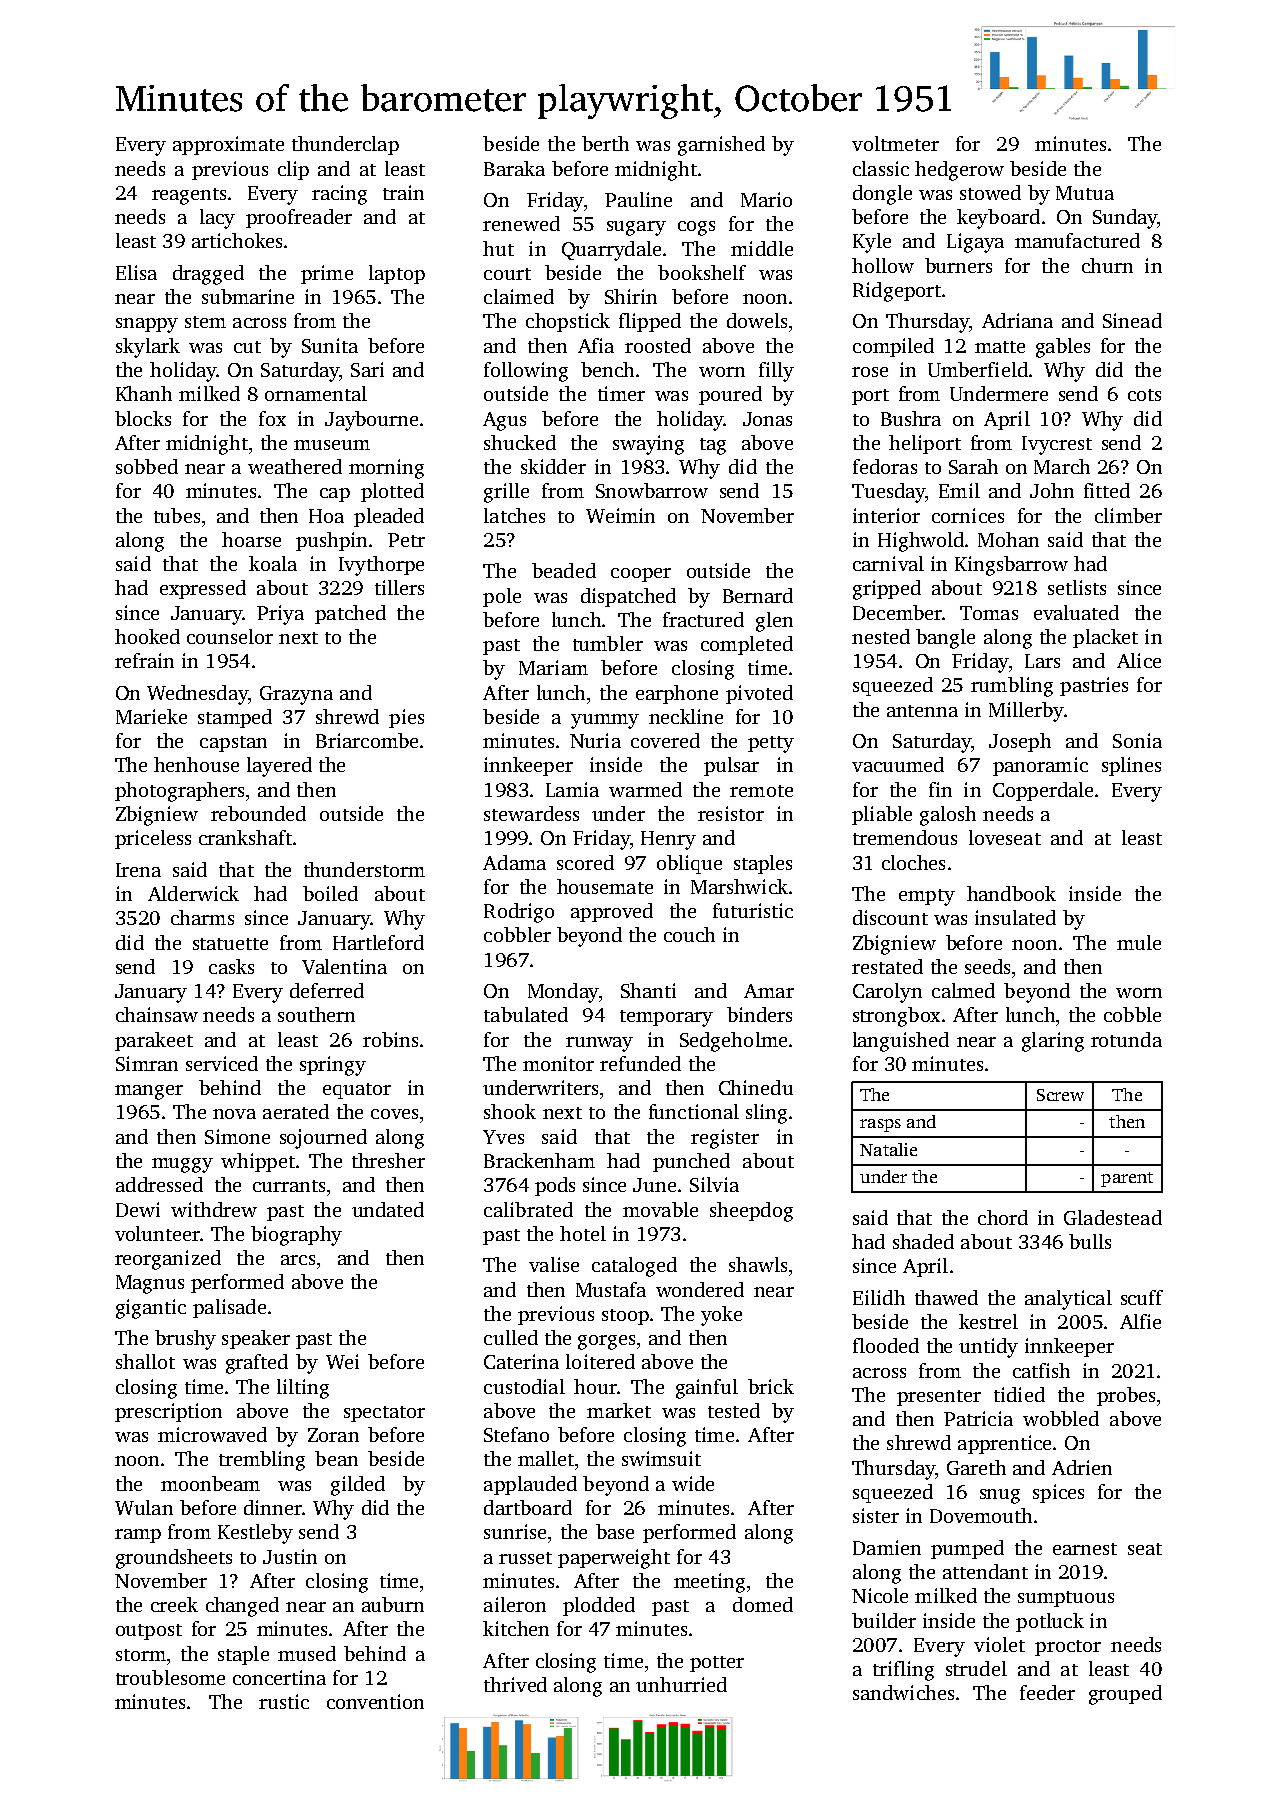 Image resolution: width=1277 pixels, height=1807 pixels. I want to click on Lars, so click(1042, 661).
